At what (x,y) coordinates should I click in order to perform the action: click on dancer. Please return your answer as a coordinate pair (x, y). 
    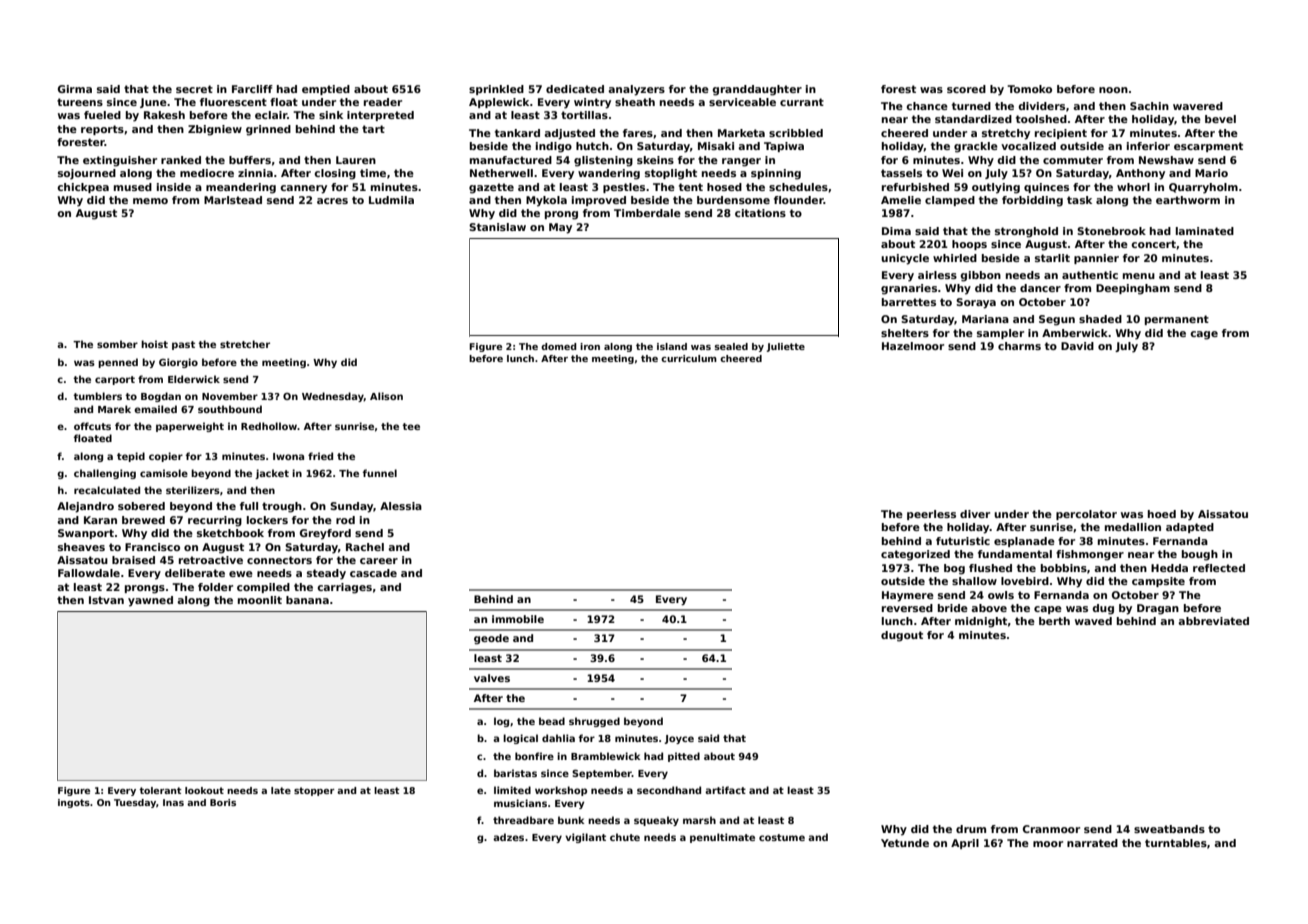
    Looking at the image, I should click on (1040, 288).
